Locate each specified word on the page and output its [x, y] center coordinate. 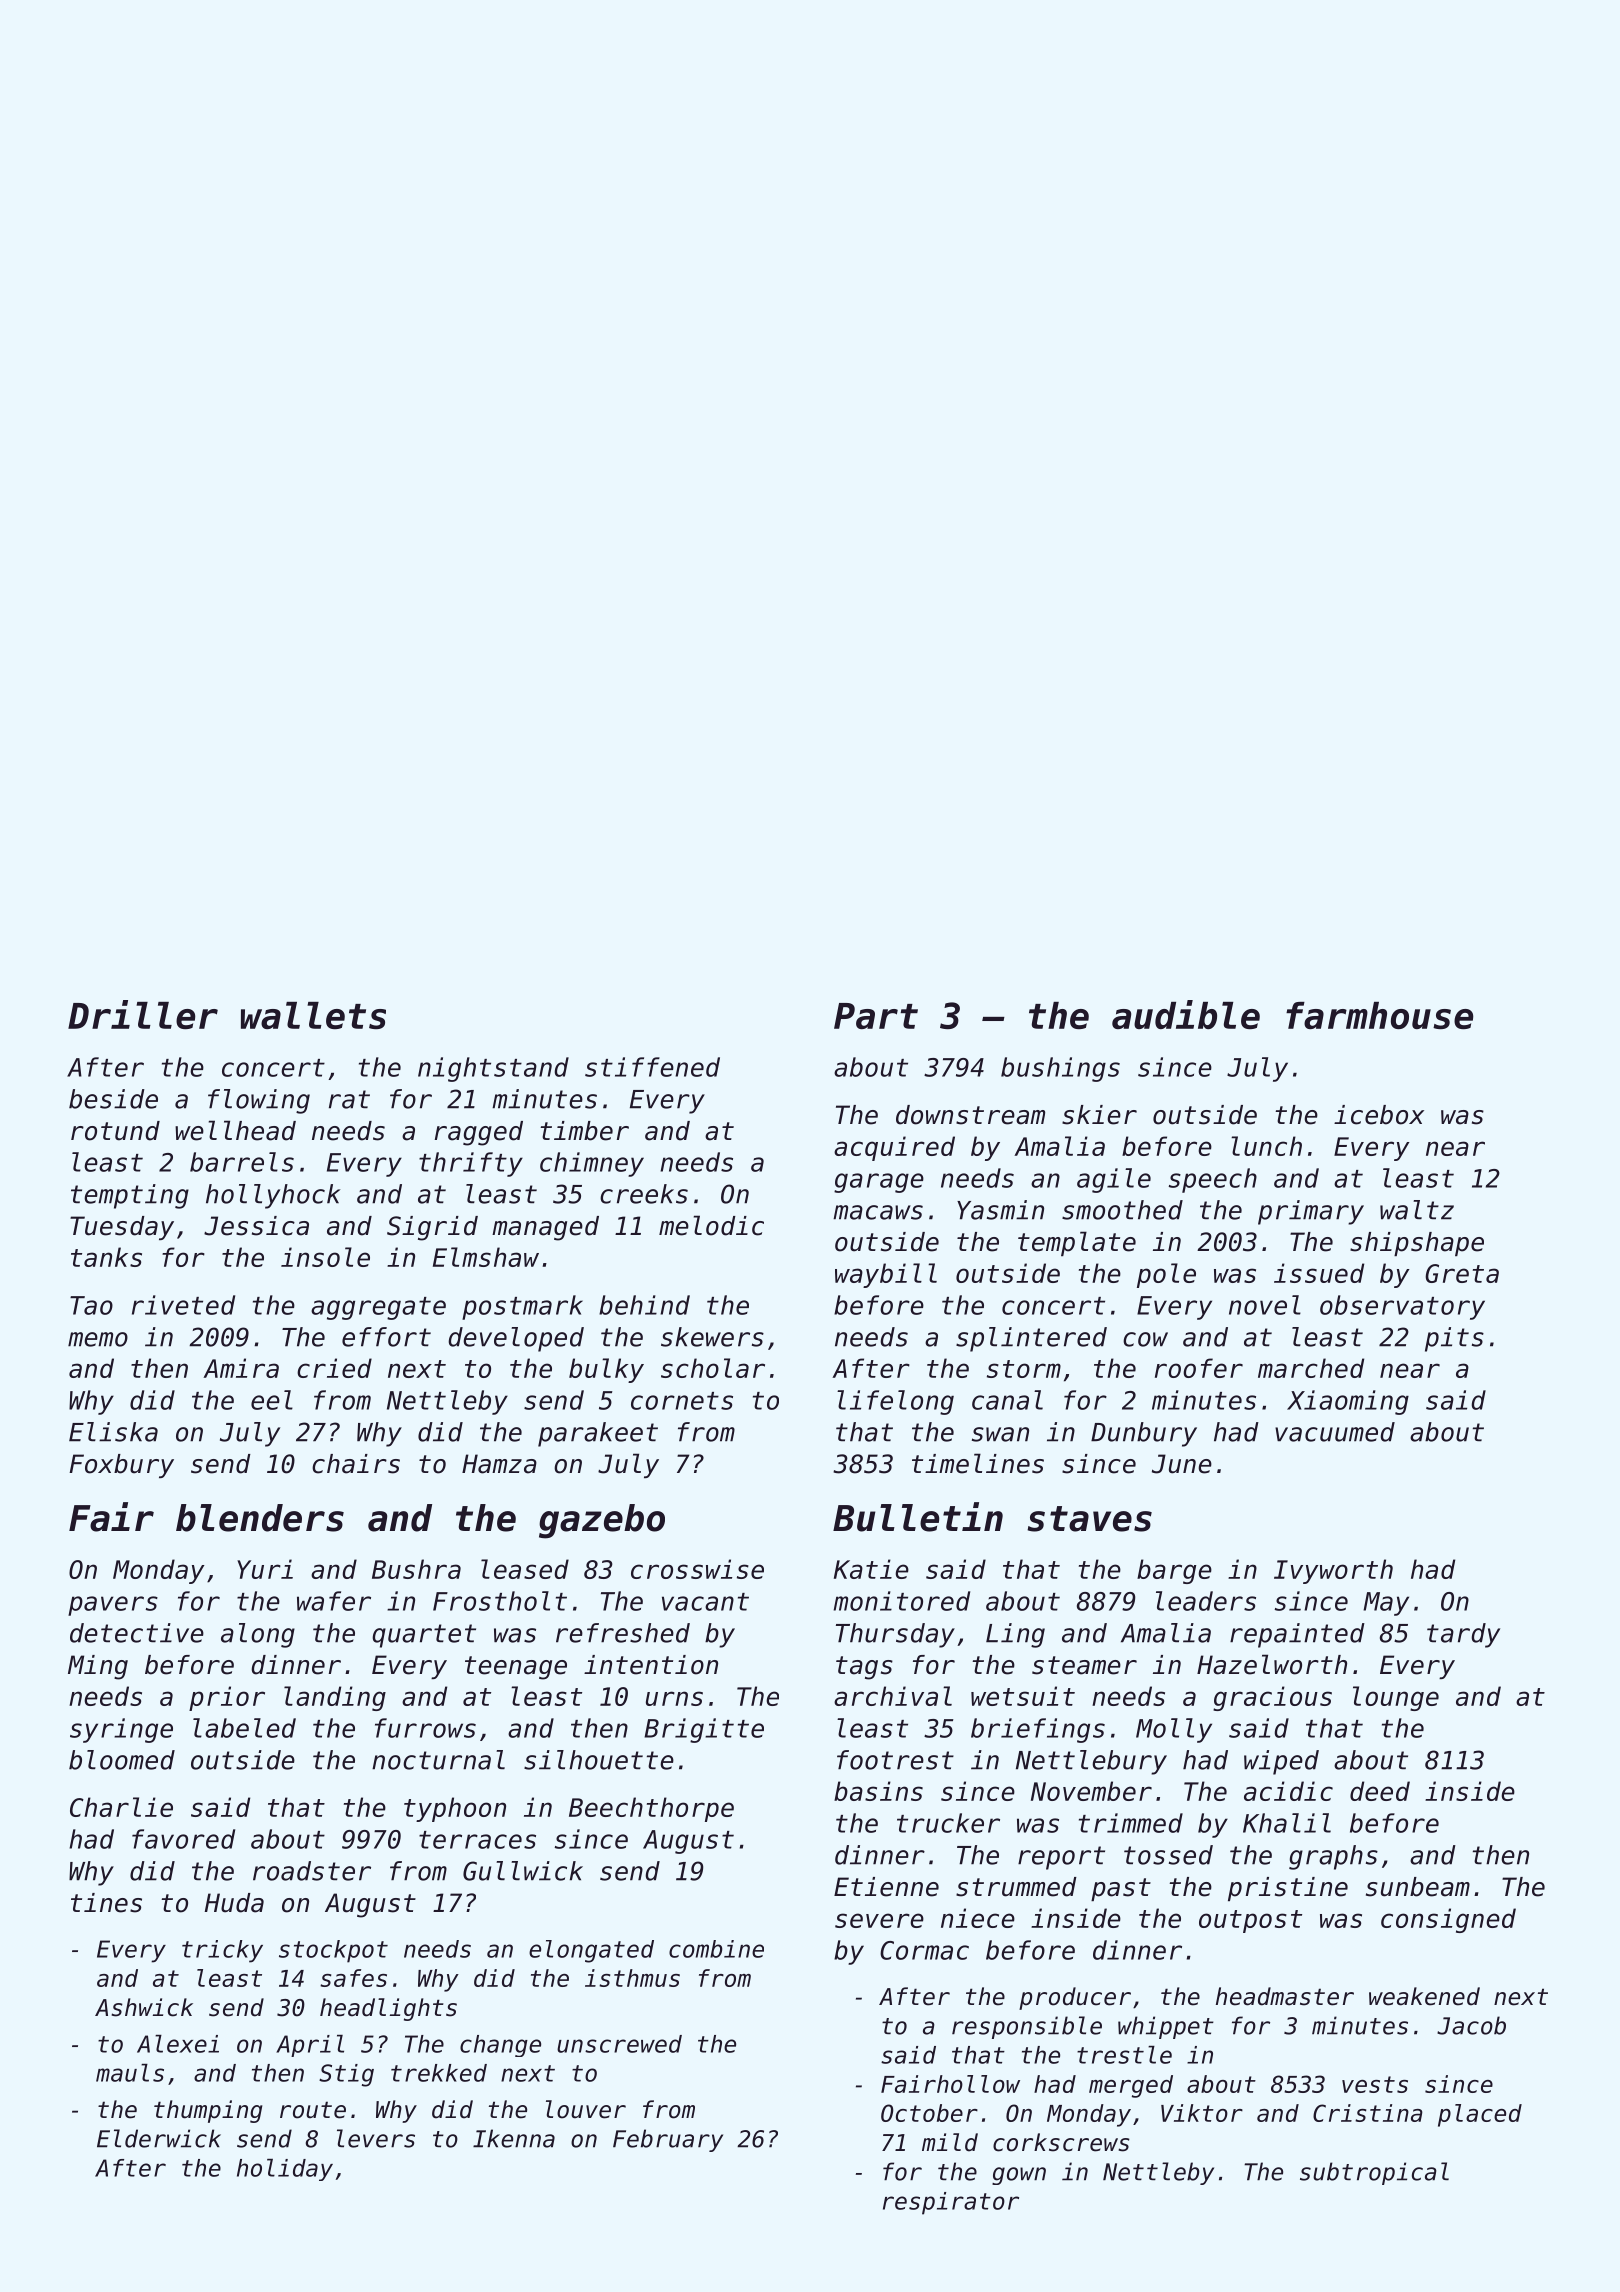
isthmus [632, 1978]
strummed [1016, 1887]
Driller [143, 1014]
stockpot [333, 1951]
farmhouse [1379, 1015]
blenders [260, 1518]
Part [876, 1016]
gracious [1272, 1698]
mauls [130, 2073]
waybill [886, 1275]
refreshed [623, 1633]
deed [1380, 1791]
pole [1166, 1275]
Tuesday [122, 1228]
